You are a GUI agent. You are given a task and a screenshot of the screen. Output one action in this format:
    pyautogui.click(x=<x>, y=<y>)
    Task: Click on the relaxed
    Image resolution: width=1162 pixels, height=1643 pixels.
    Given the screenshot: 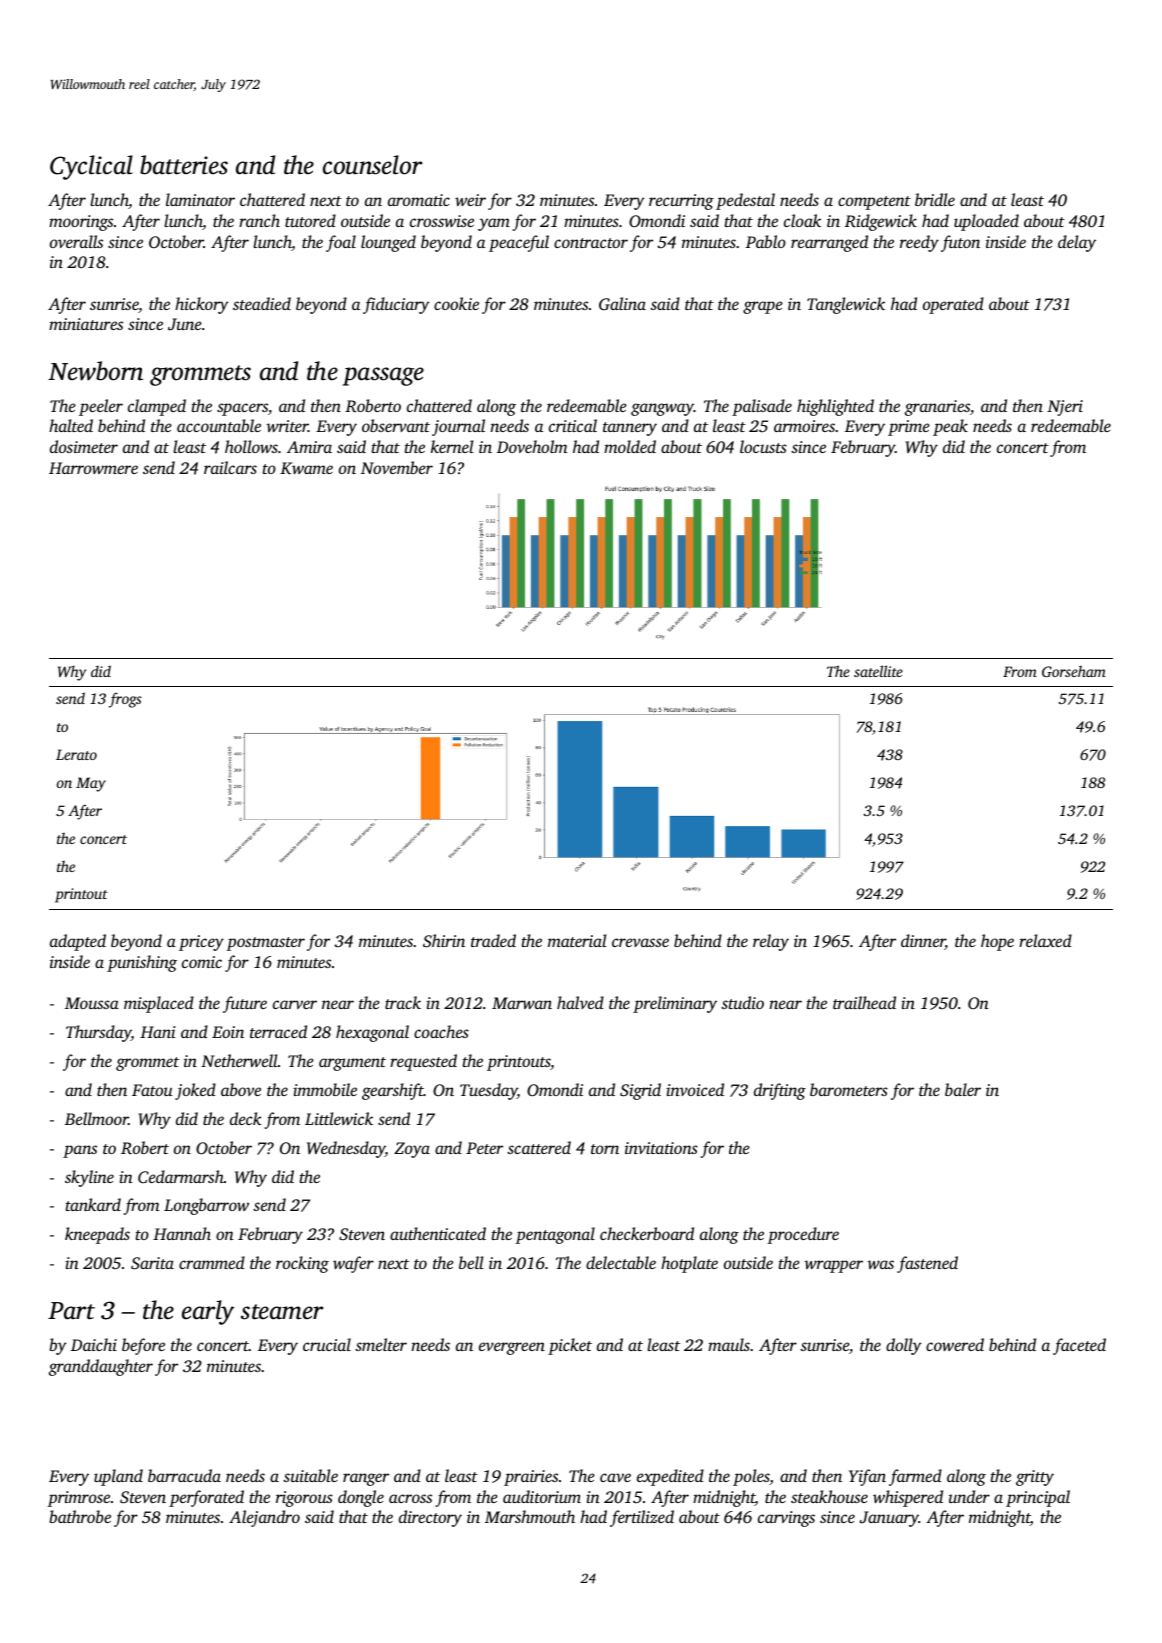 What is the action you would take?
    pyautogui.click(x=1045, y=940)
